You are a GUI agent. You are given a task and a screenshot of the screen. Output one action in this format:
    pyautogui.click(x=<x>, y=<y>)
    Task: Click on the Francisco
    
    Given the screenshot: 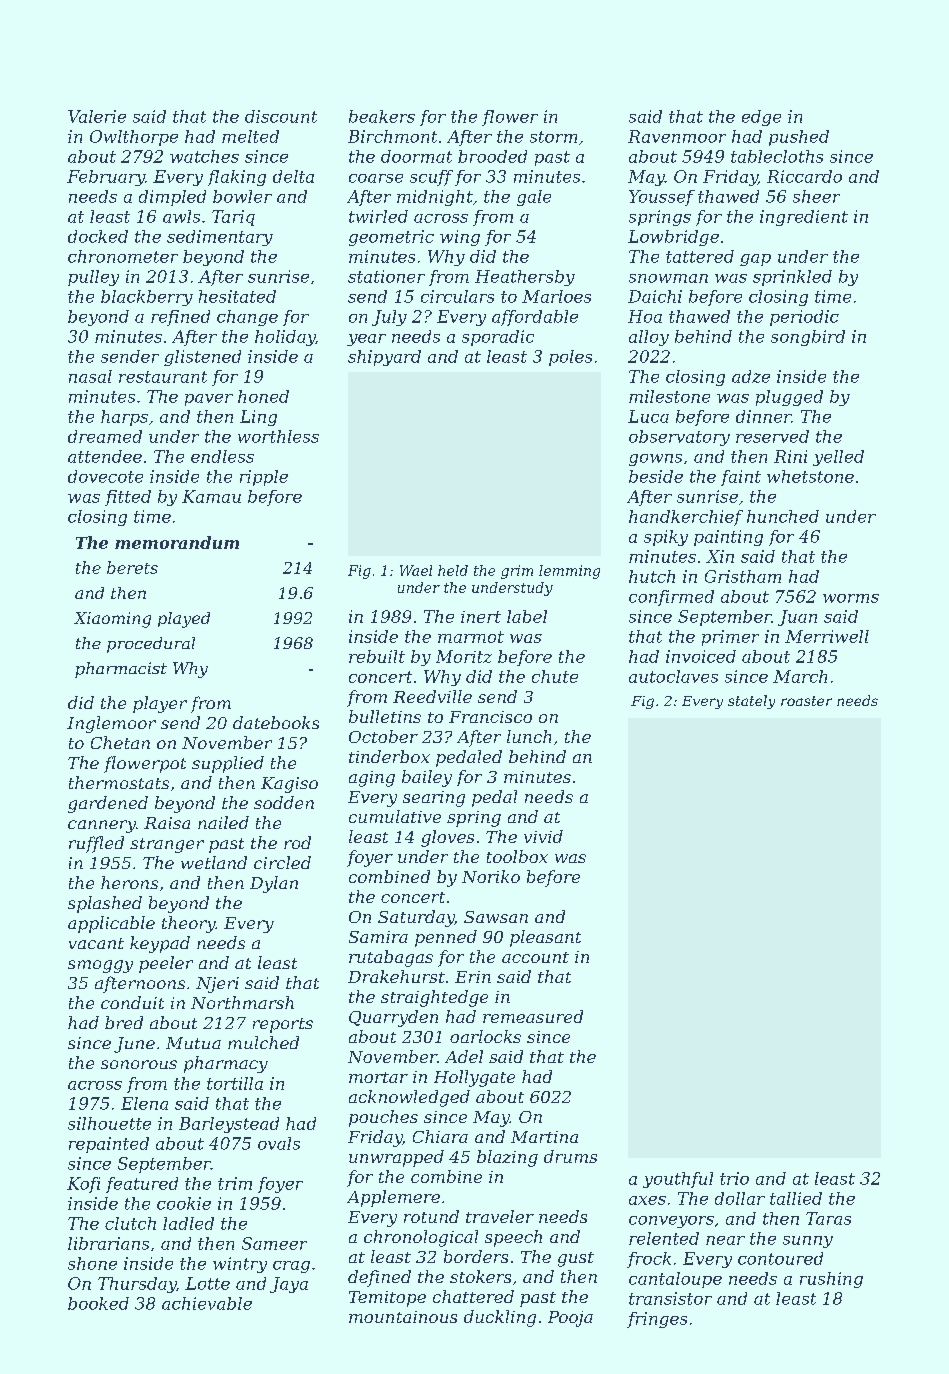 What is the action you would take?
    pyautogui.click(x=490, y=717)
